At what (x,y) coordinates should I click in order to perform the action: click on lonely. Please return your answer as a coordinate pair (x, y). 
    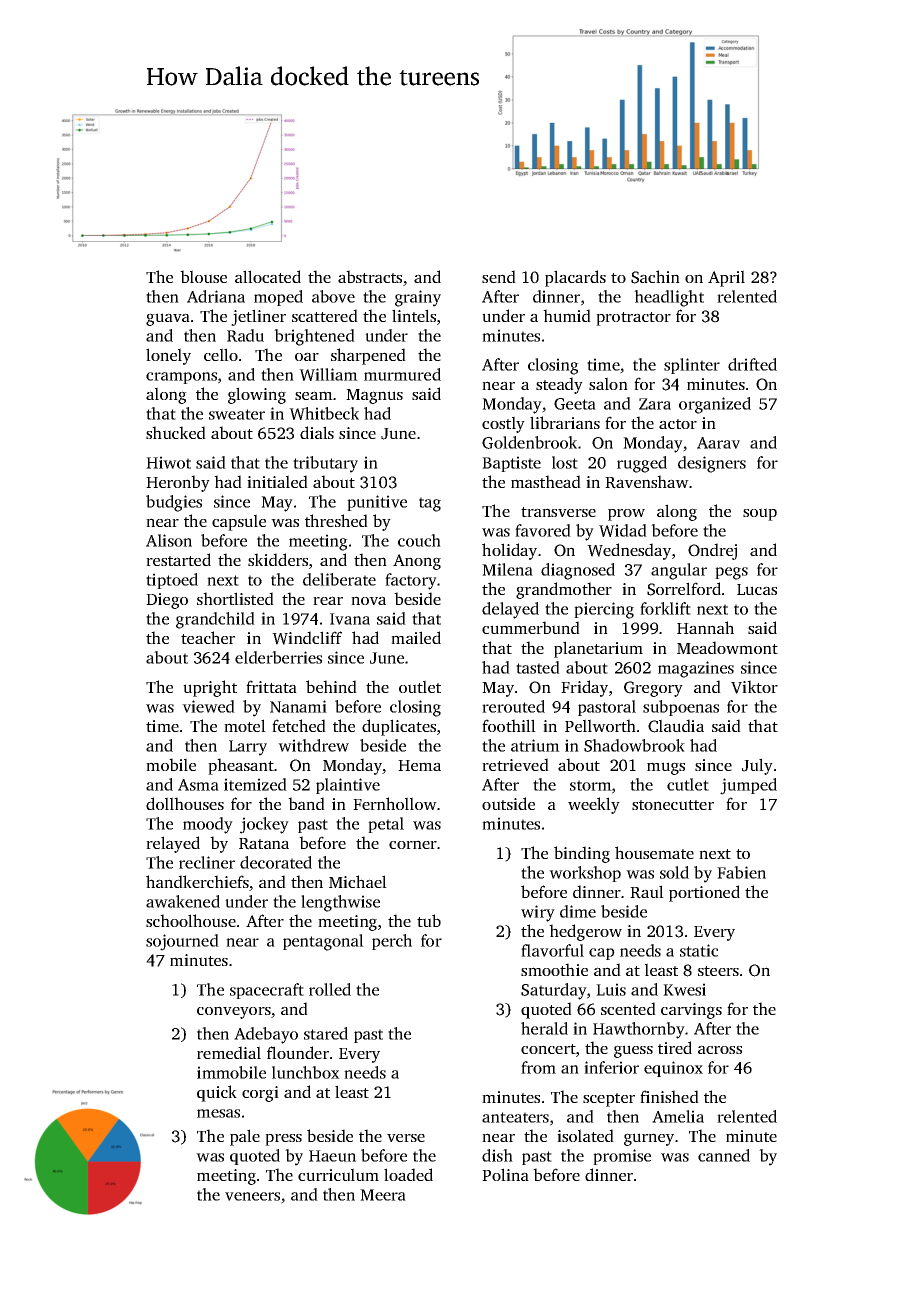
    Looking at the image, I should click on (168, 356).
